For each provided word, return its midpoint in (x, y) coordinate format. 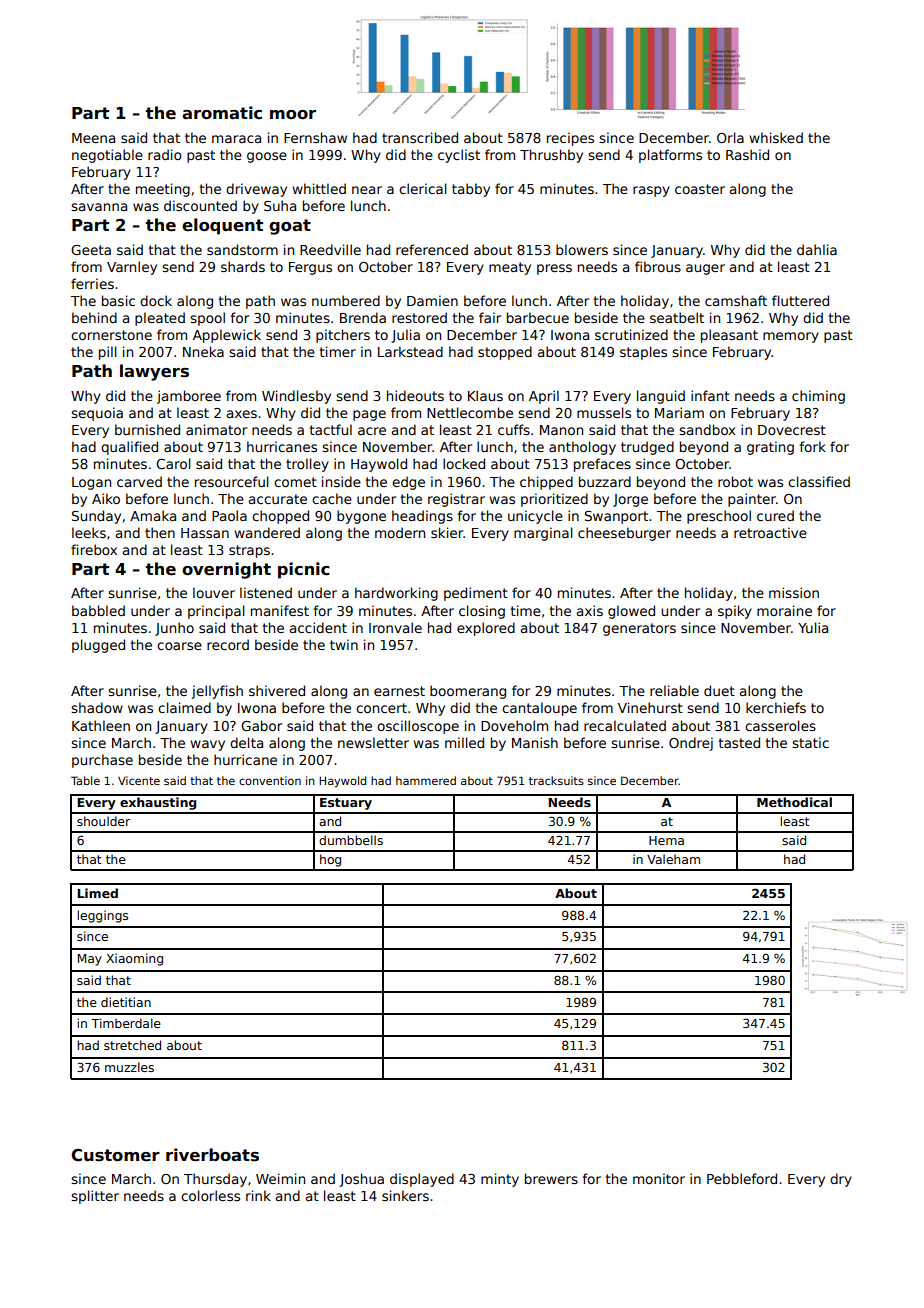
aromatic (222, 113)
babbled (98, 610)
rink (258, 1195)
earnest (399, 691)
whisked (776, 137)
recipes (570, 139)
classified (819, 481)
